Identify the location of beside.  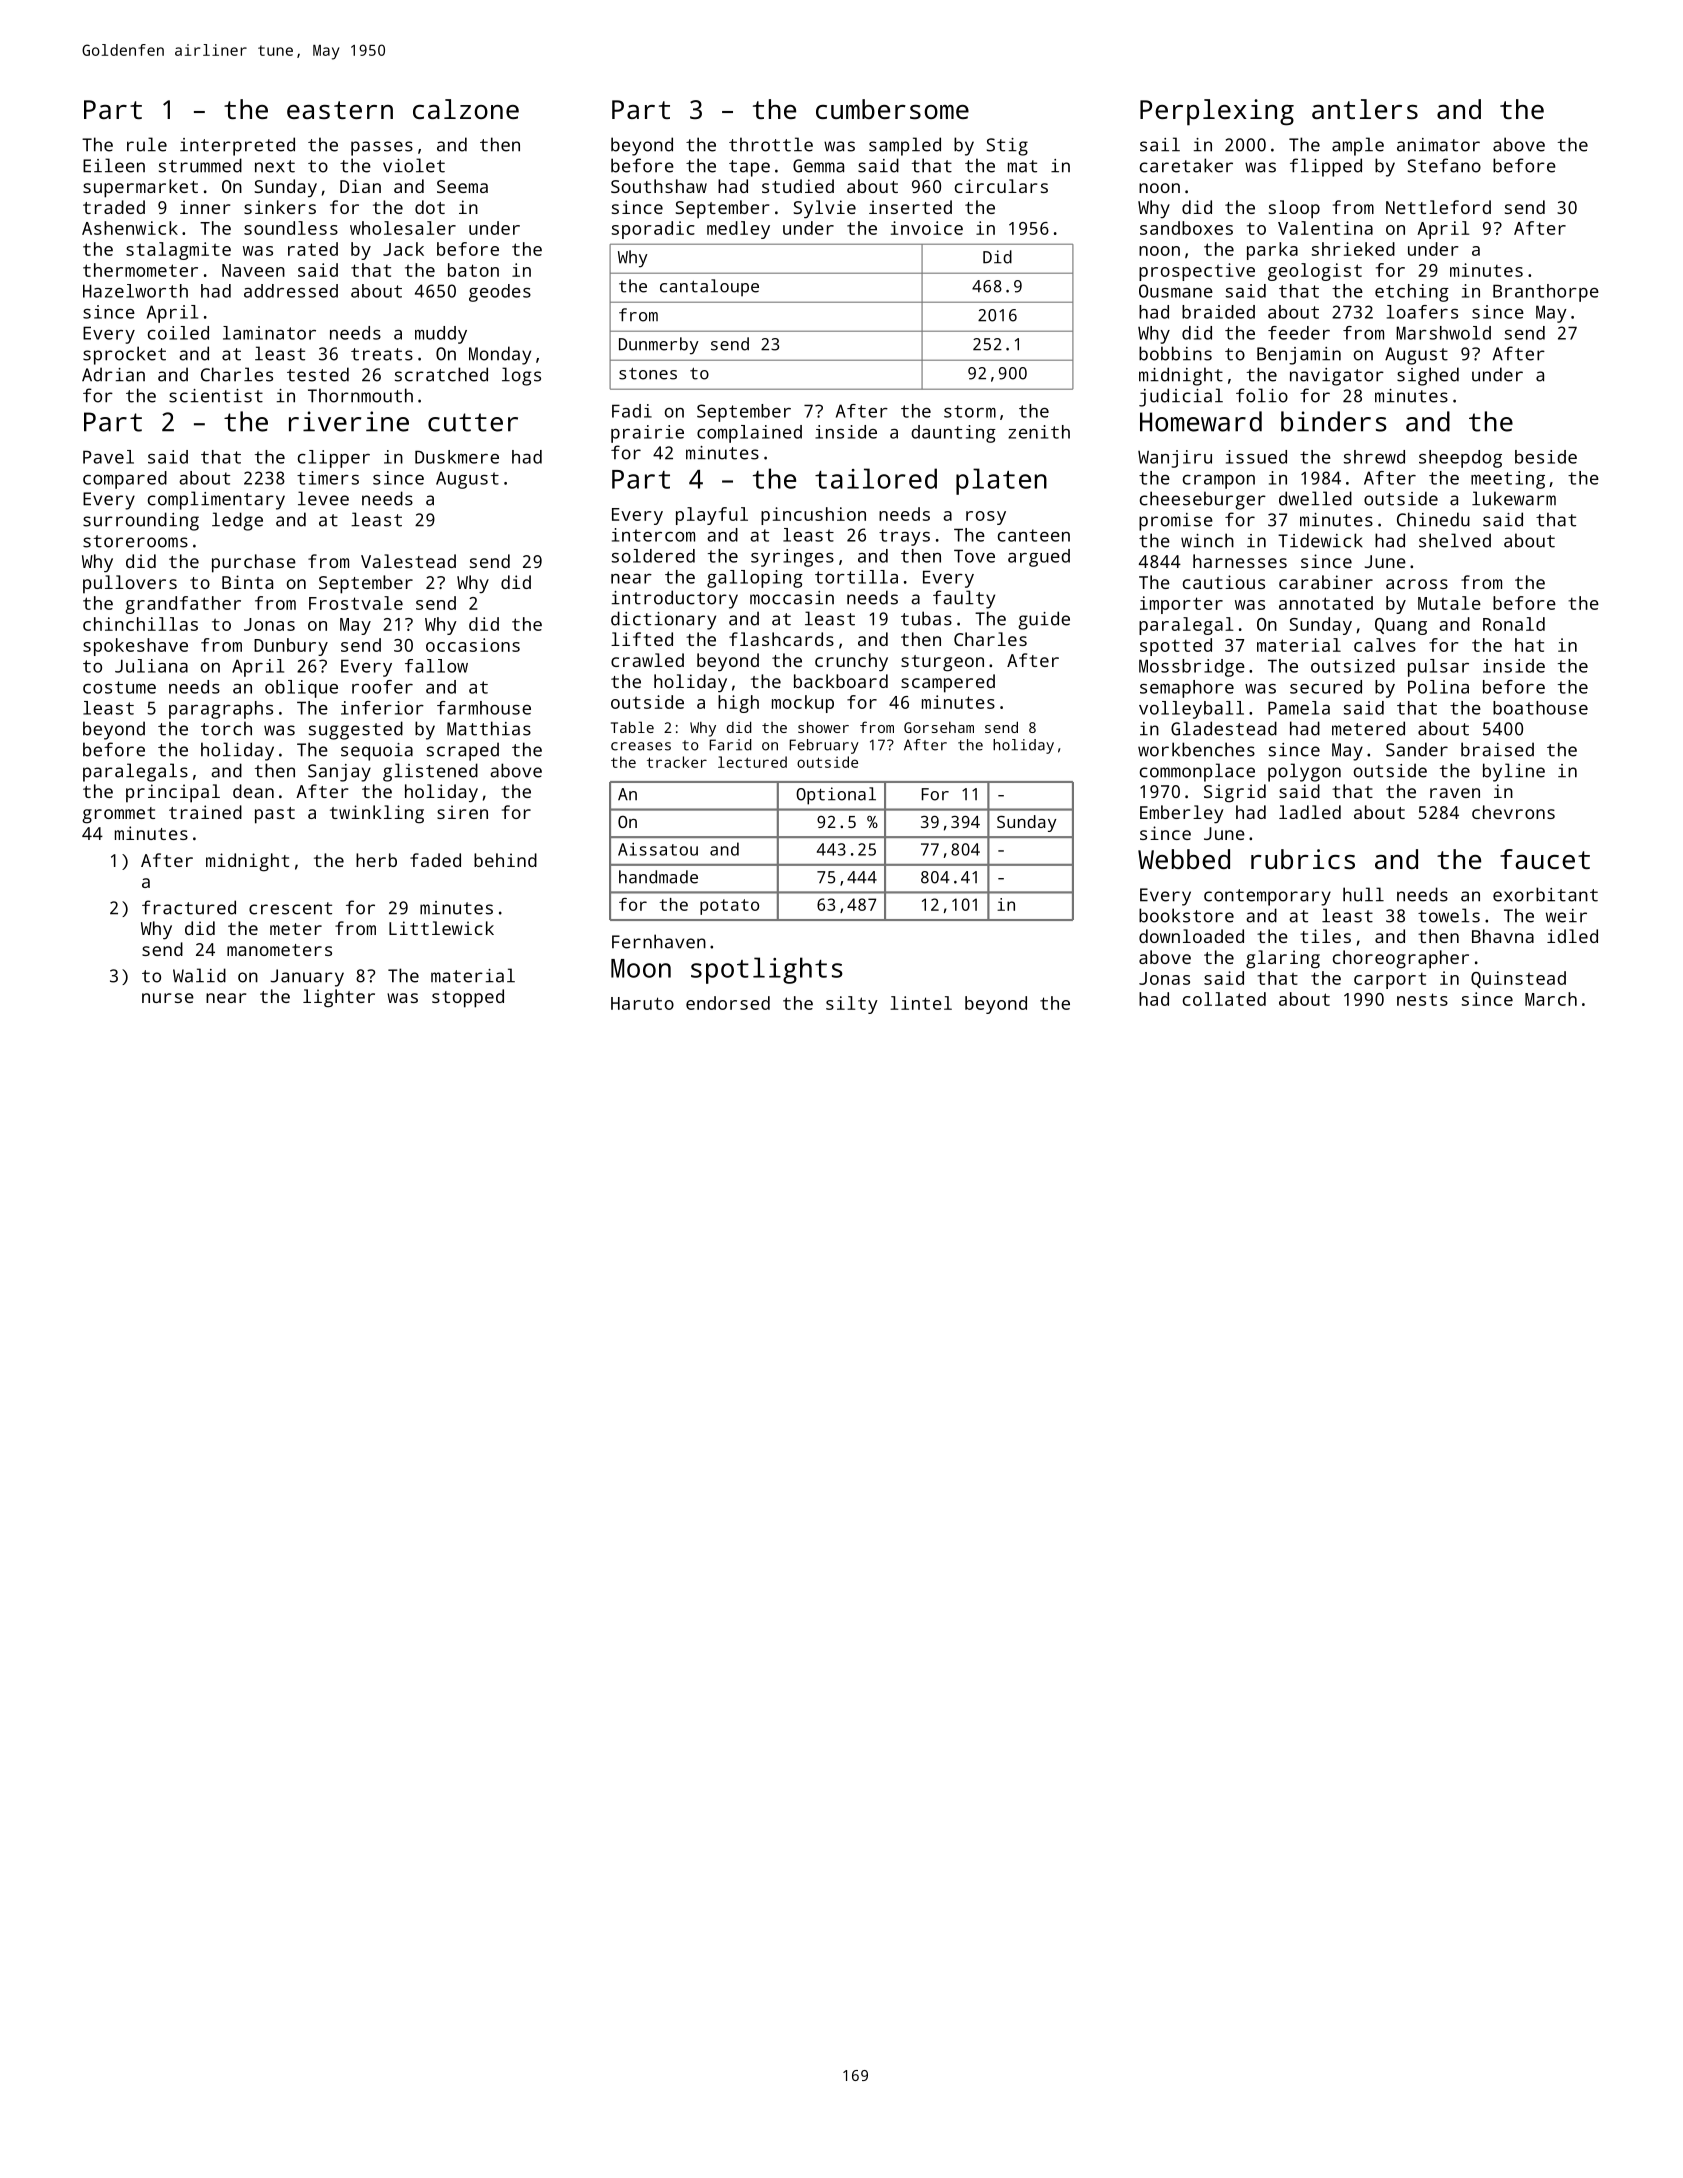
(1546, 457).
